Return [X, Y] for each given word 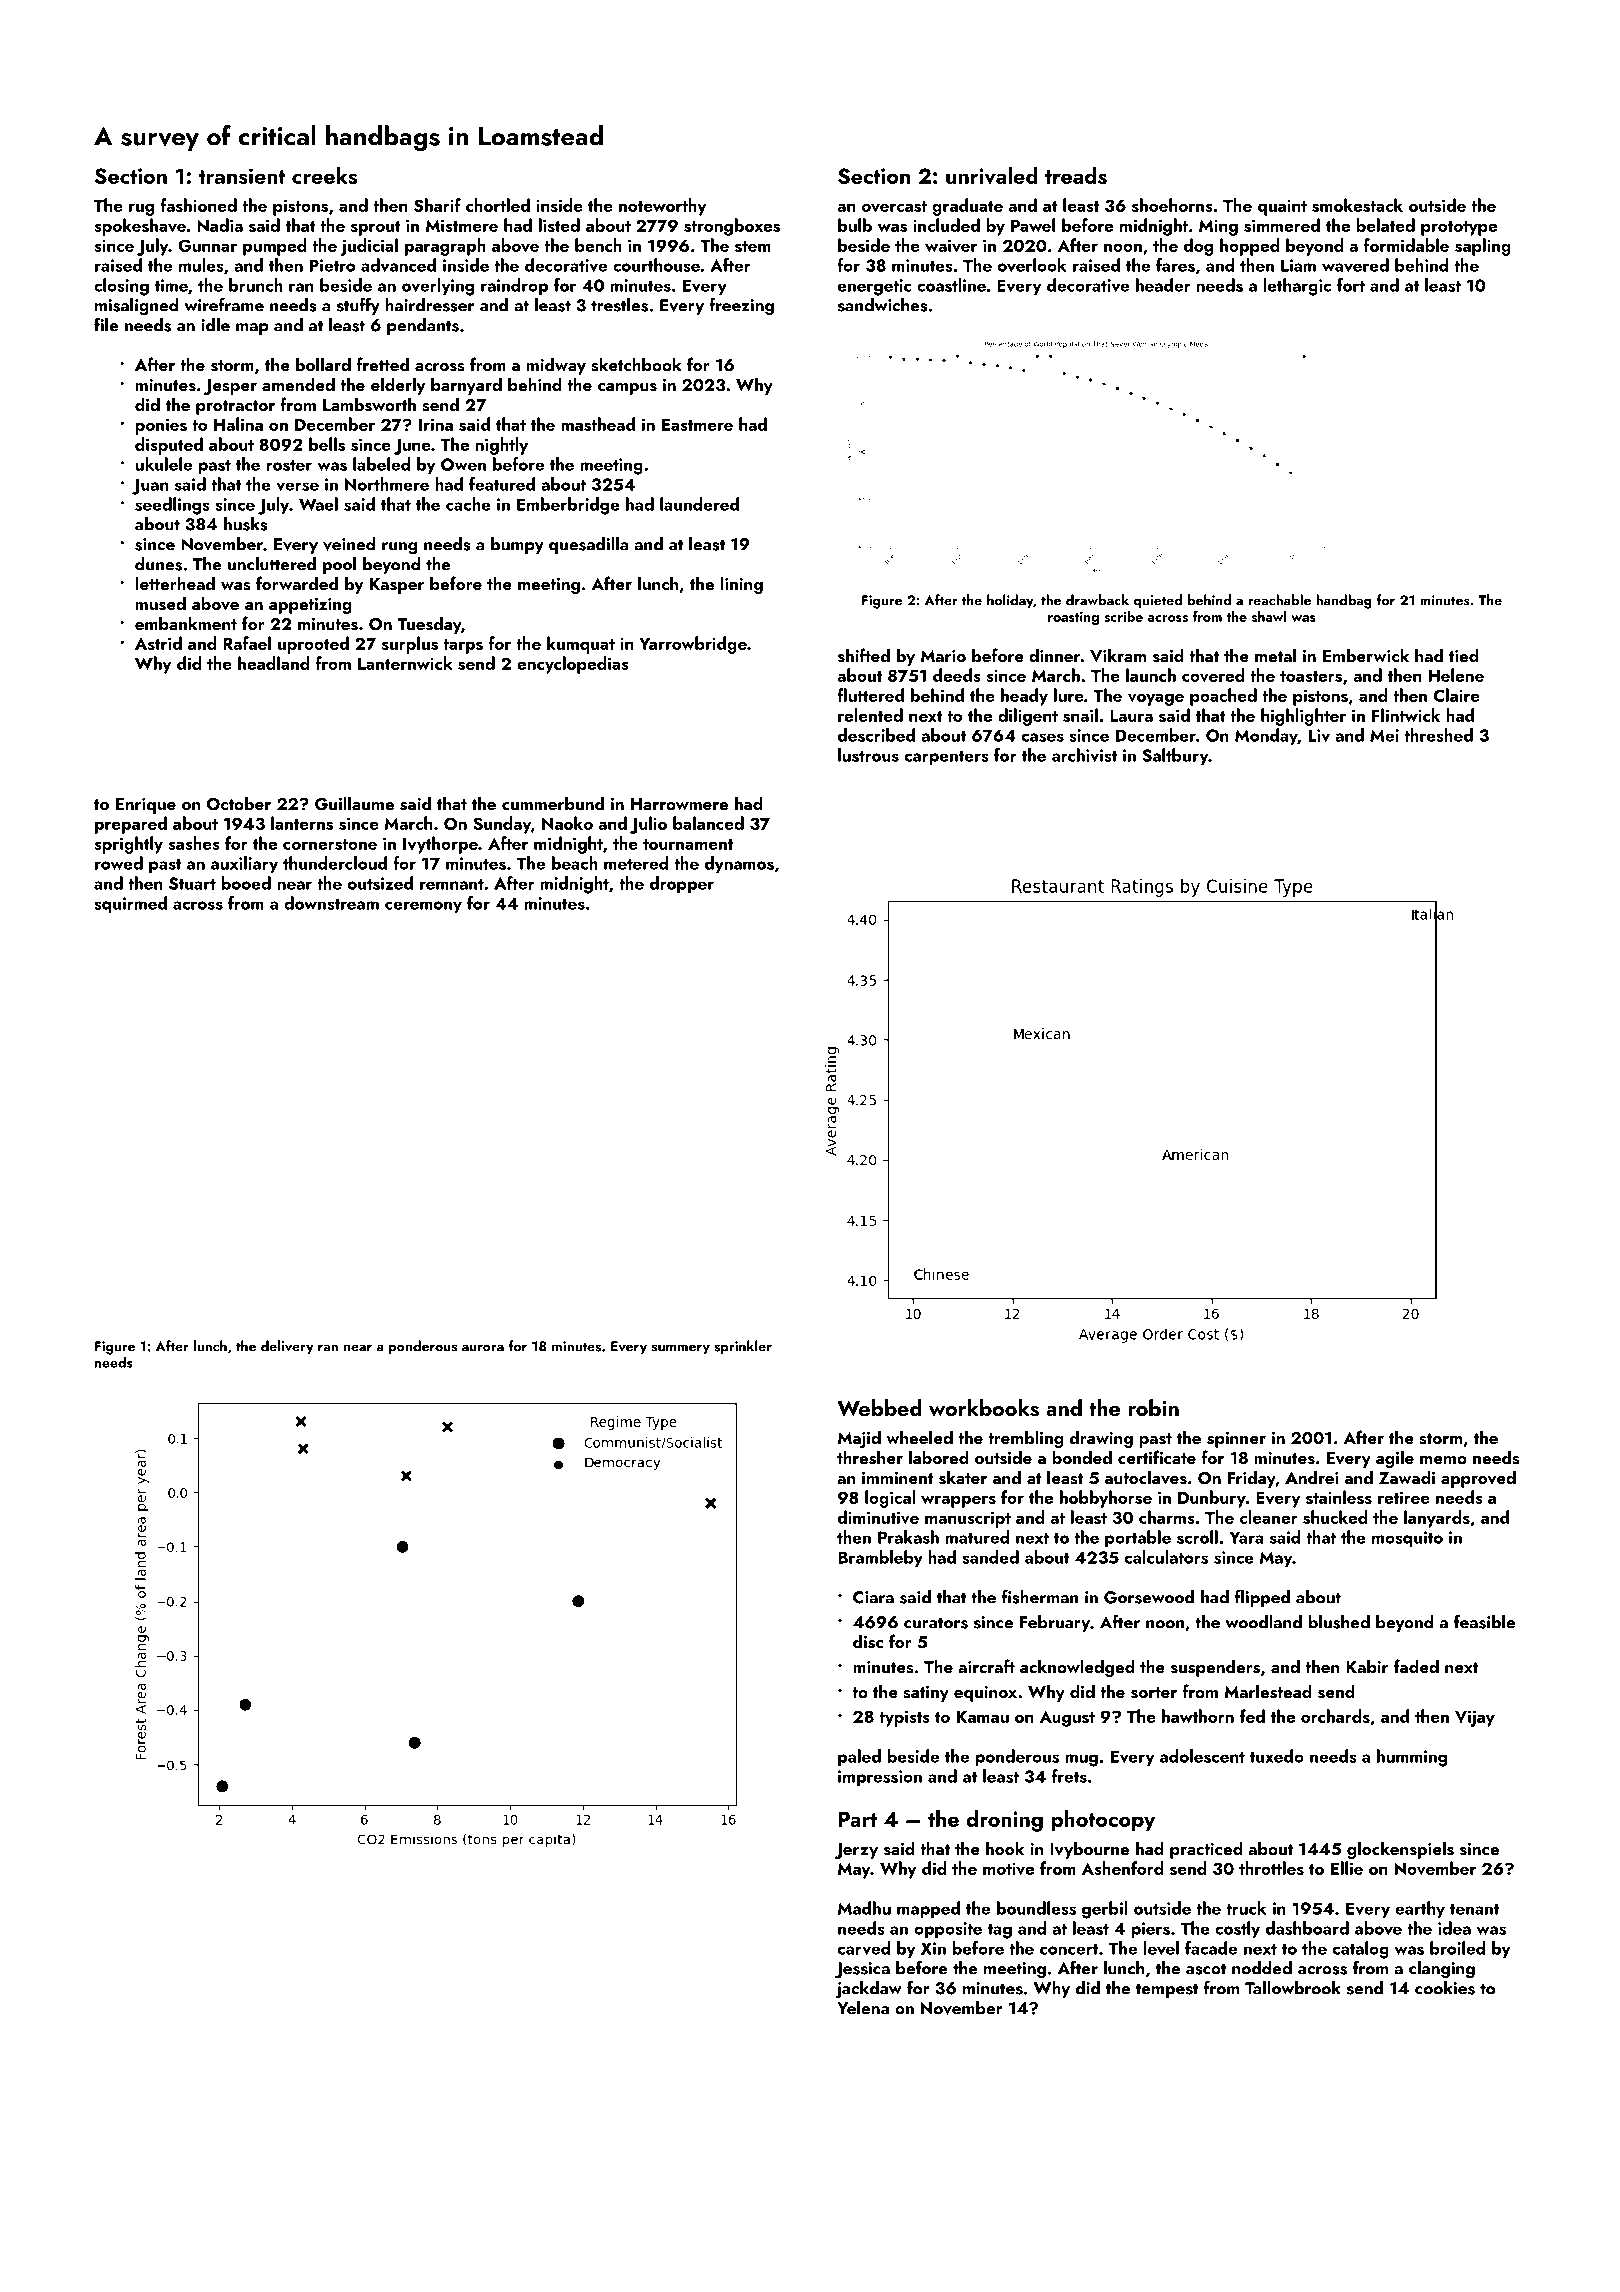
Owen [463, 464]
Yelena [863, 2008]
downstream [331, 903]
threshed [1438, 735]
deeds [957, 675]
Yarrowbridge [693, 645]
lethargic [1297, 287]
